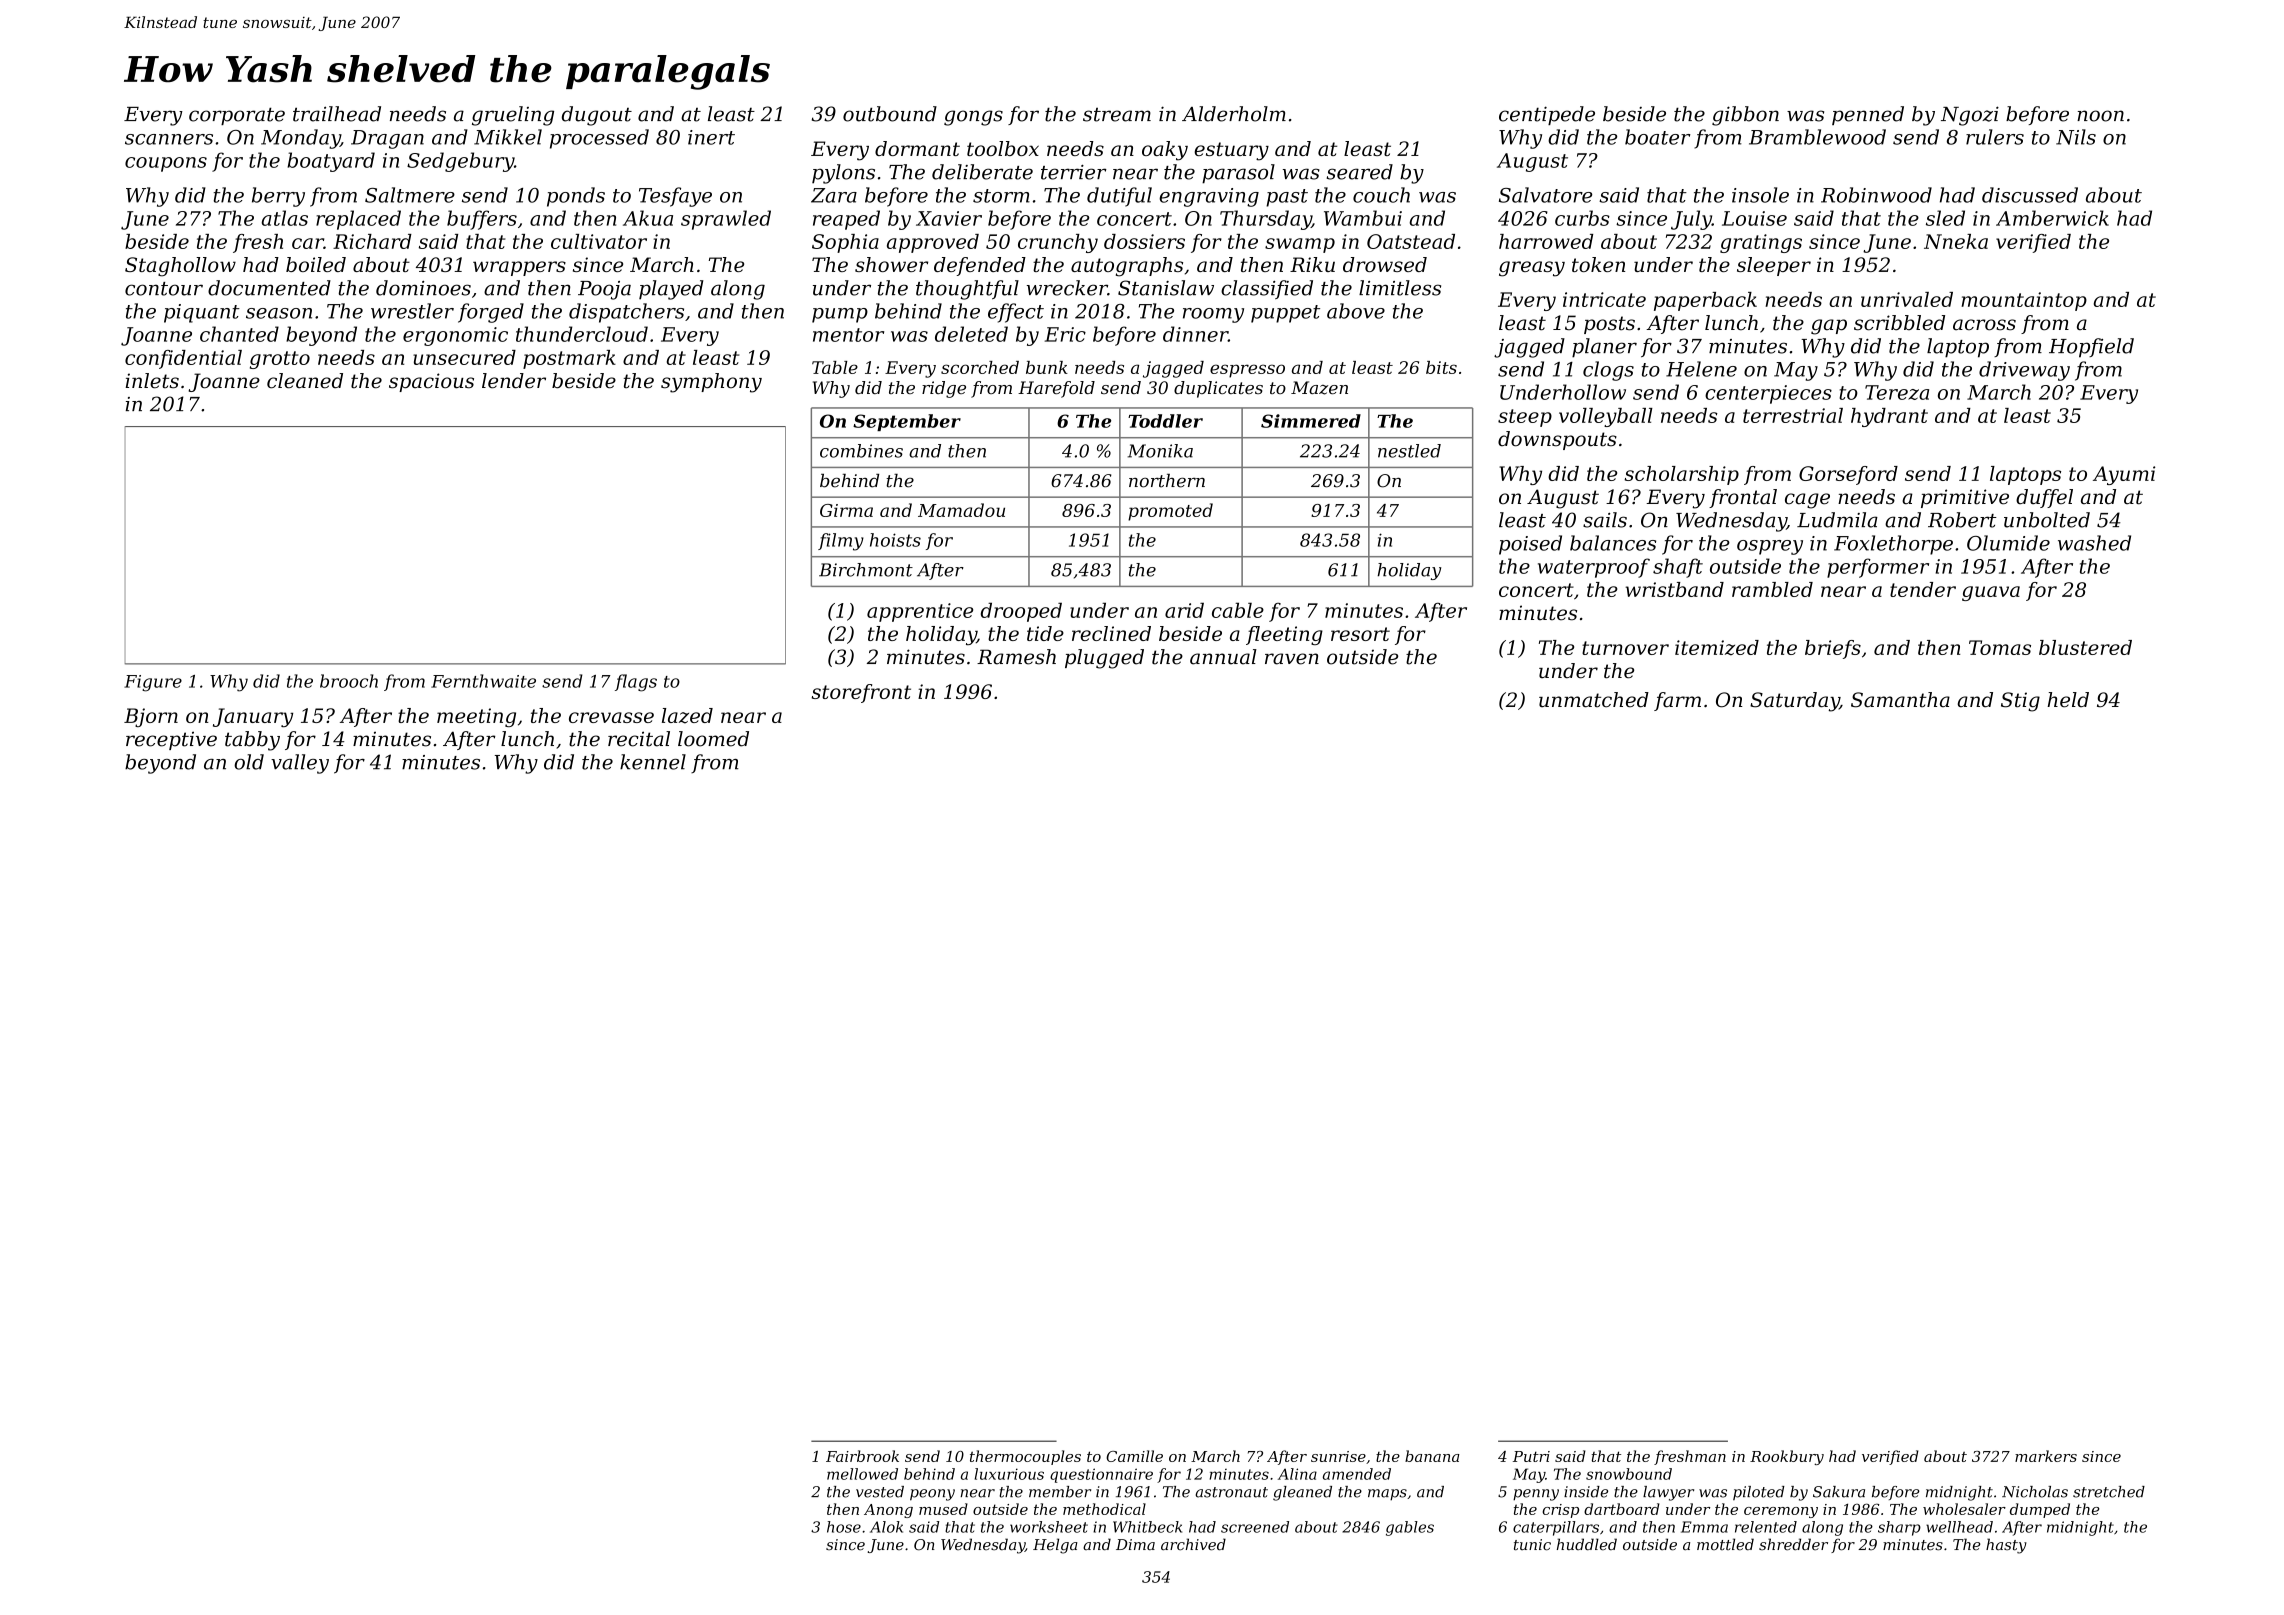  Describe the element at coordinates (890, 114) in the screenshot. I see `outbound` at that location.
